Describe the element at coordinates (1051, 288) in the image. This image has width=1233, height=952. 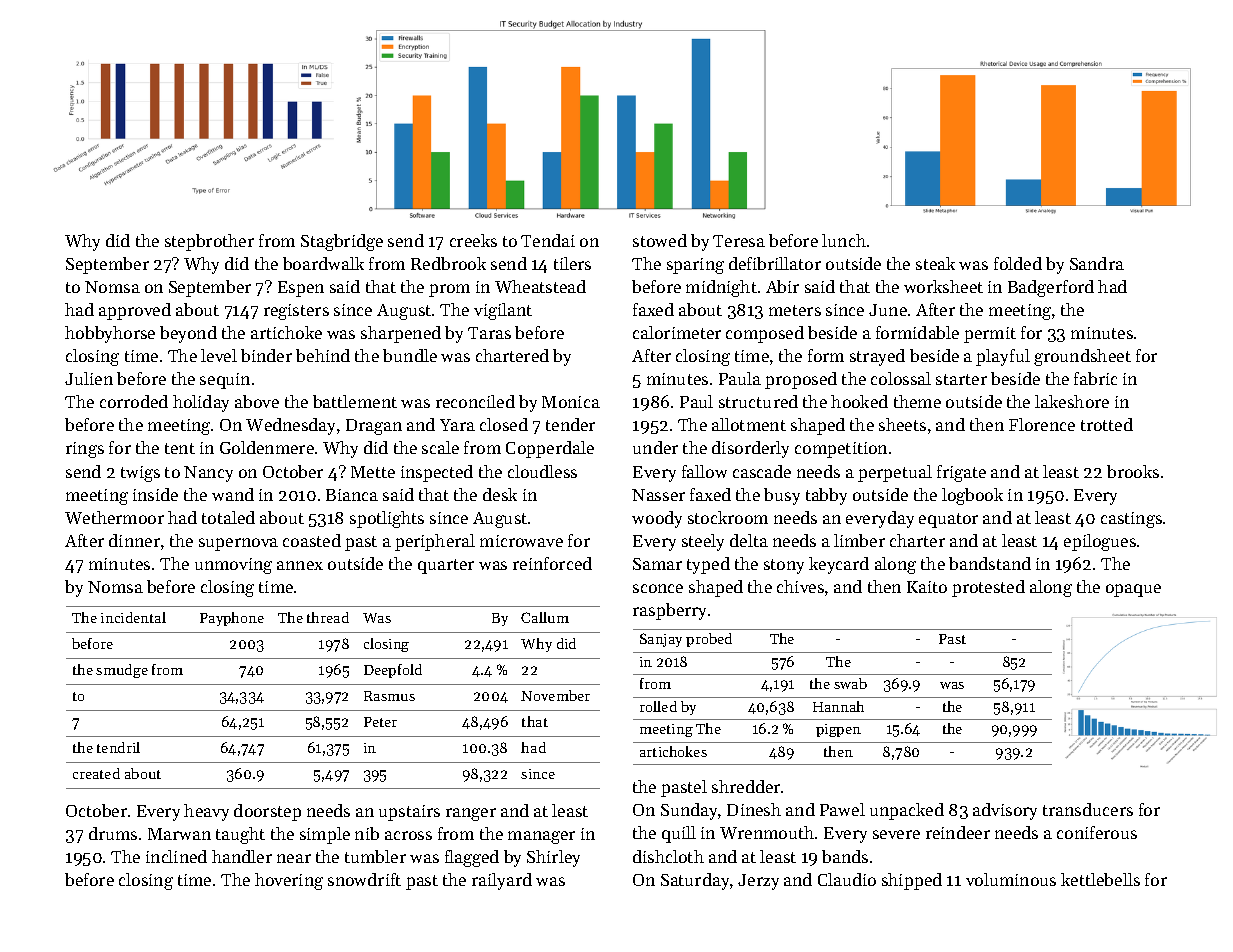
I see `Badgerford` at that location.
